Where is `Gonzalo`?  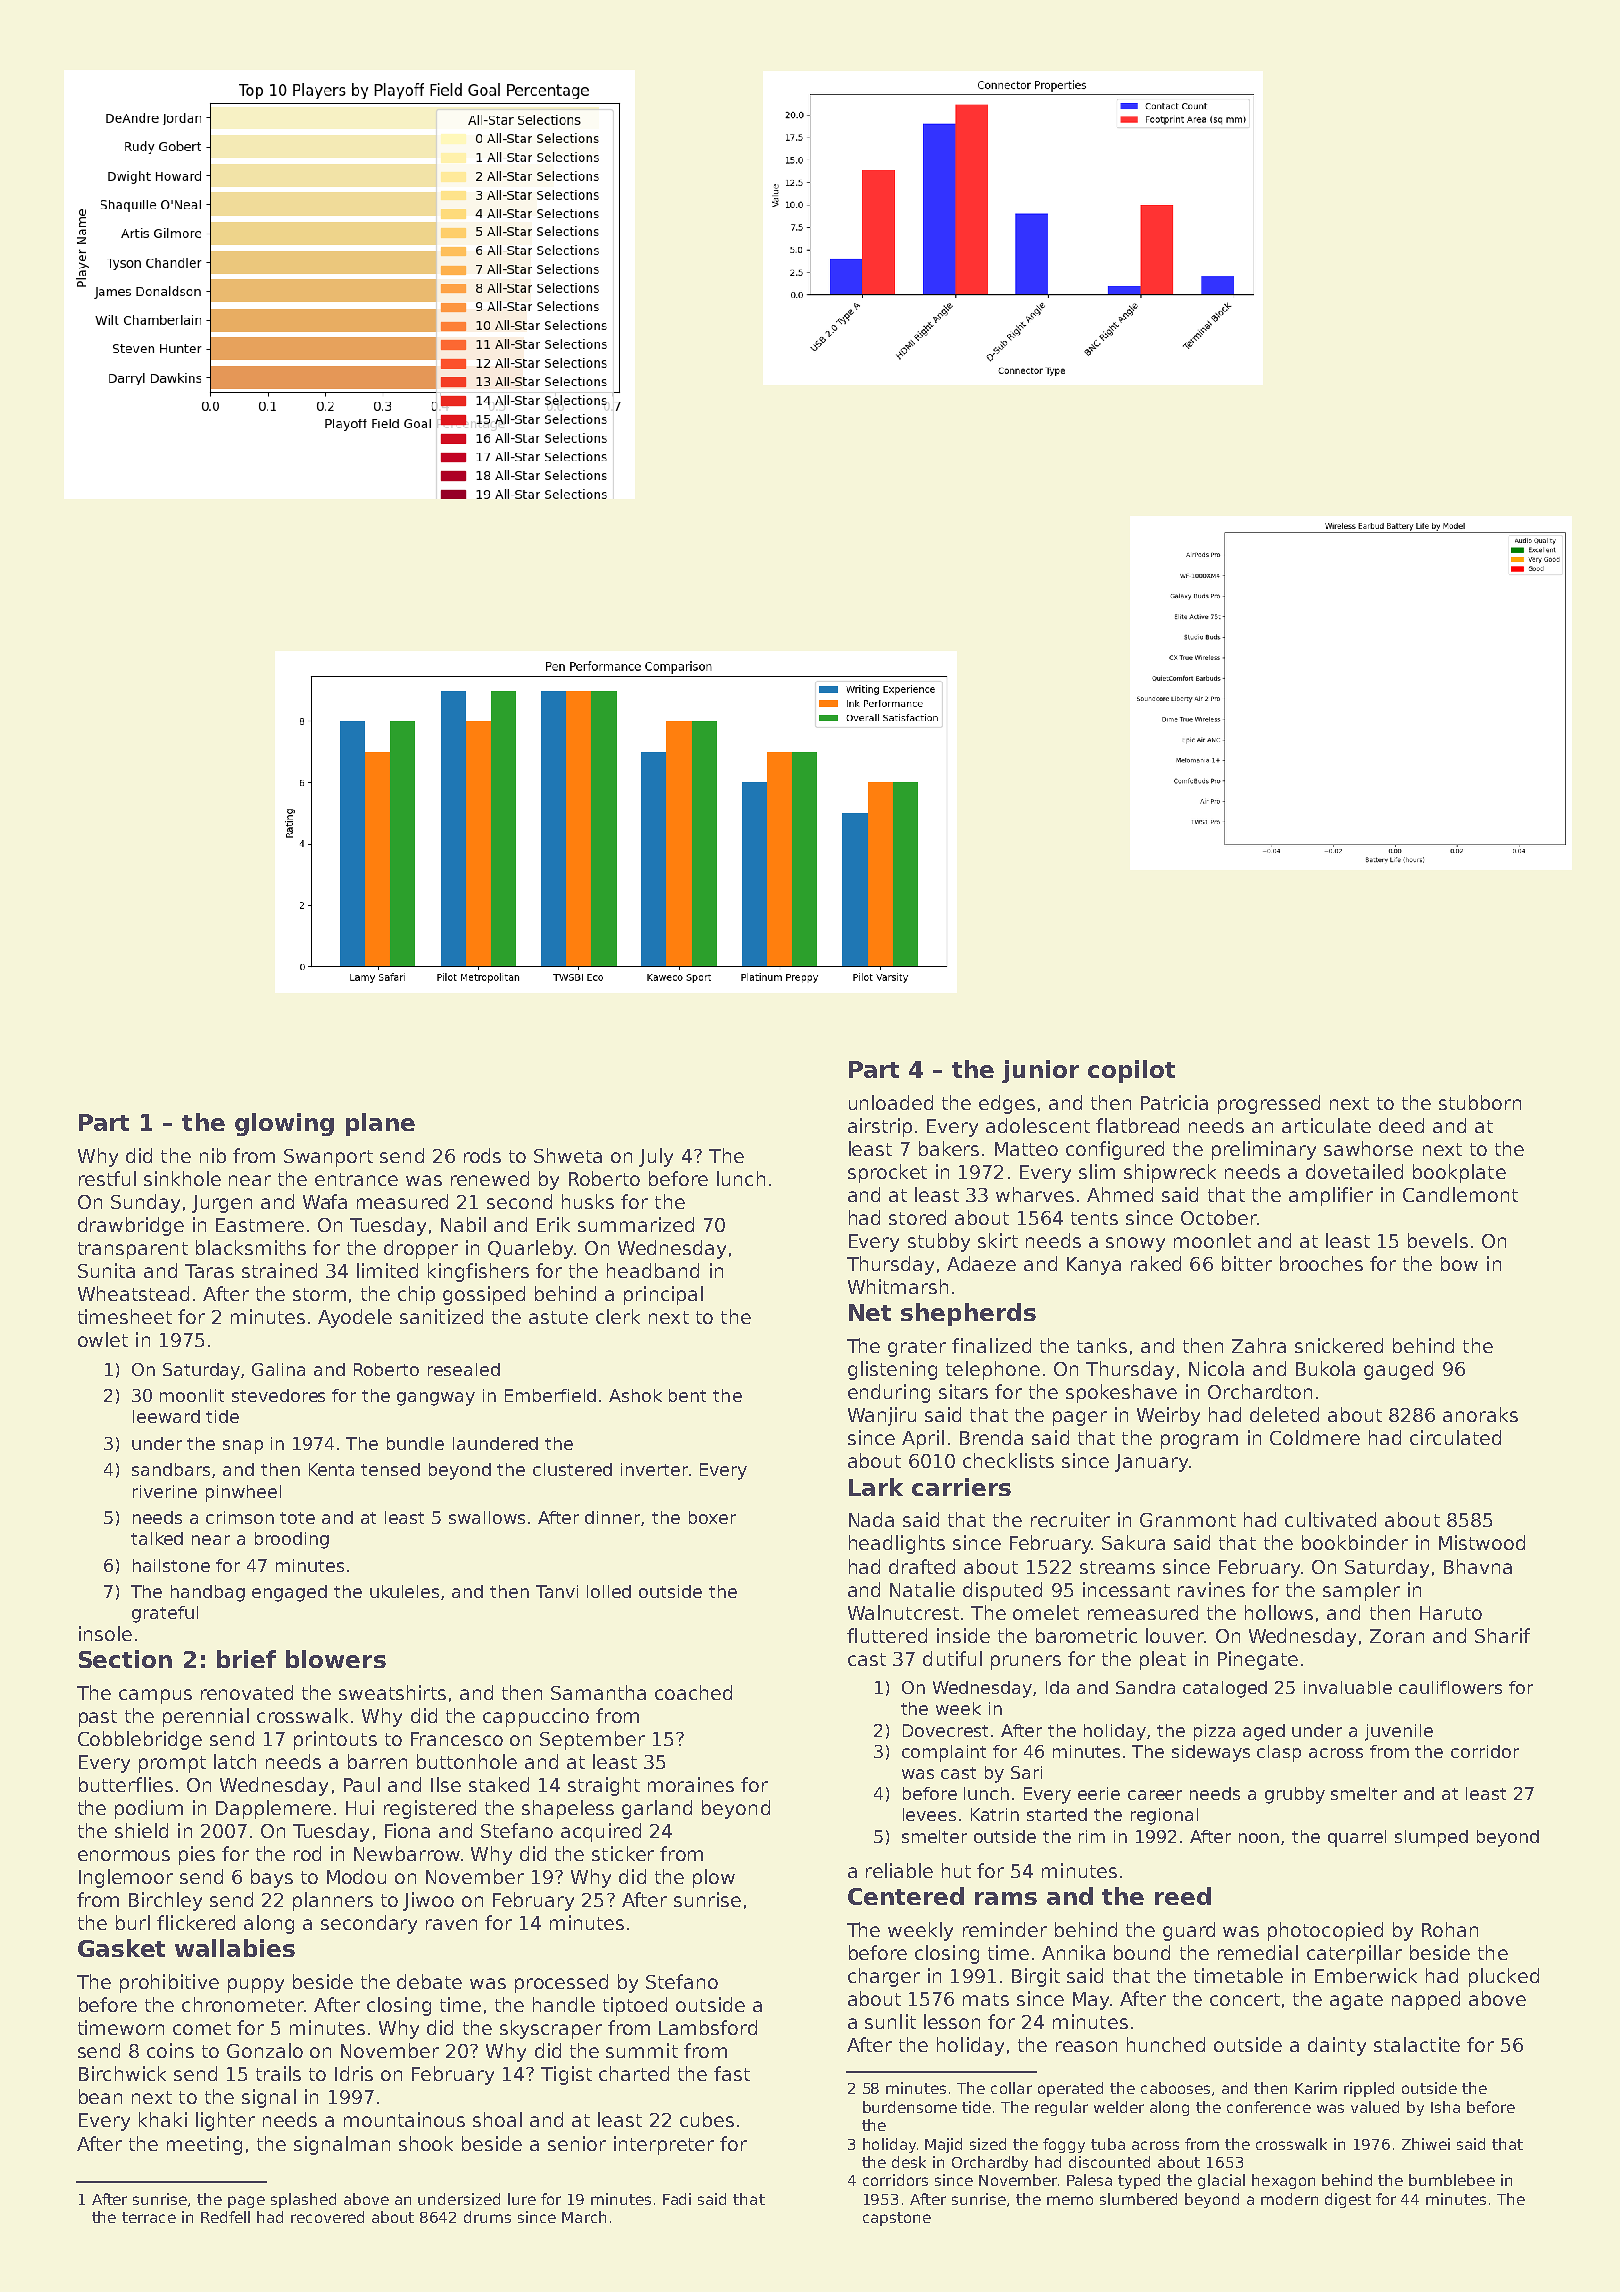
Gonzalo is located at coordinates (265, 2050).
